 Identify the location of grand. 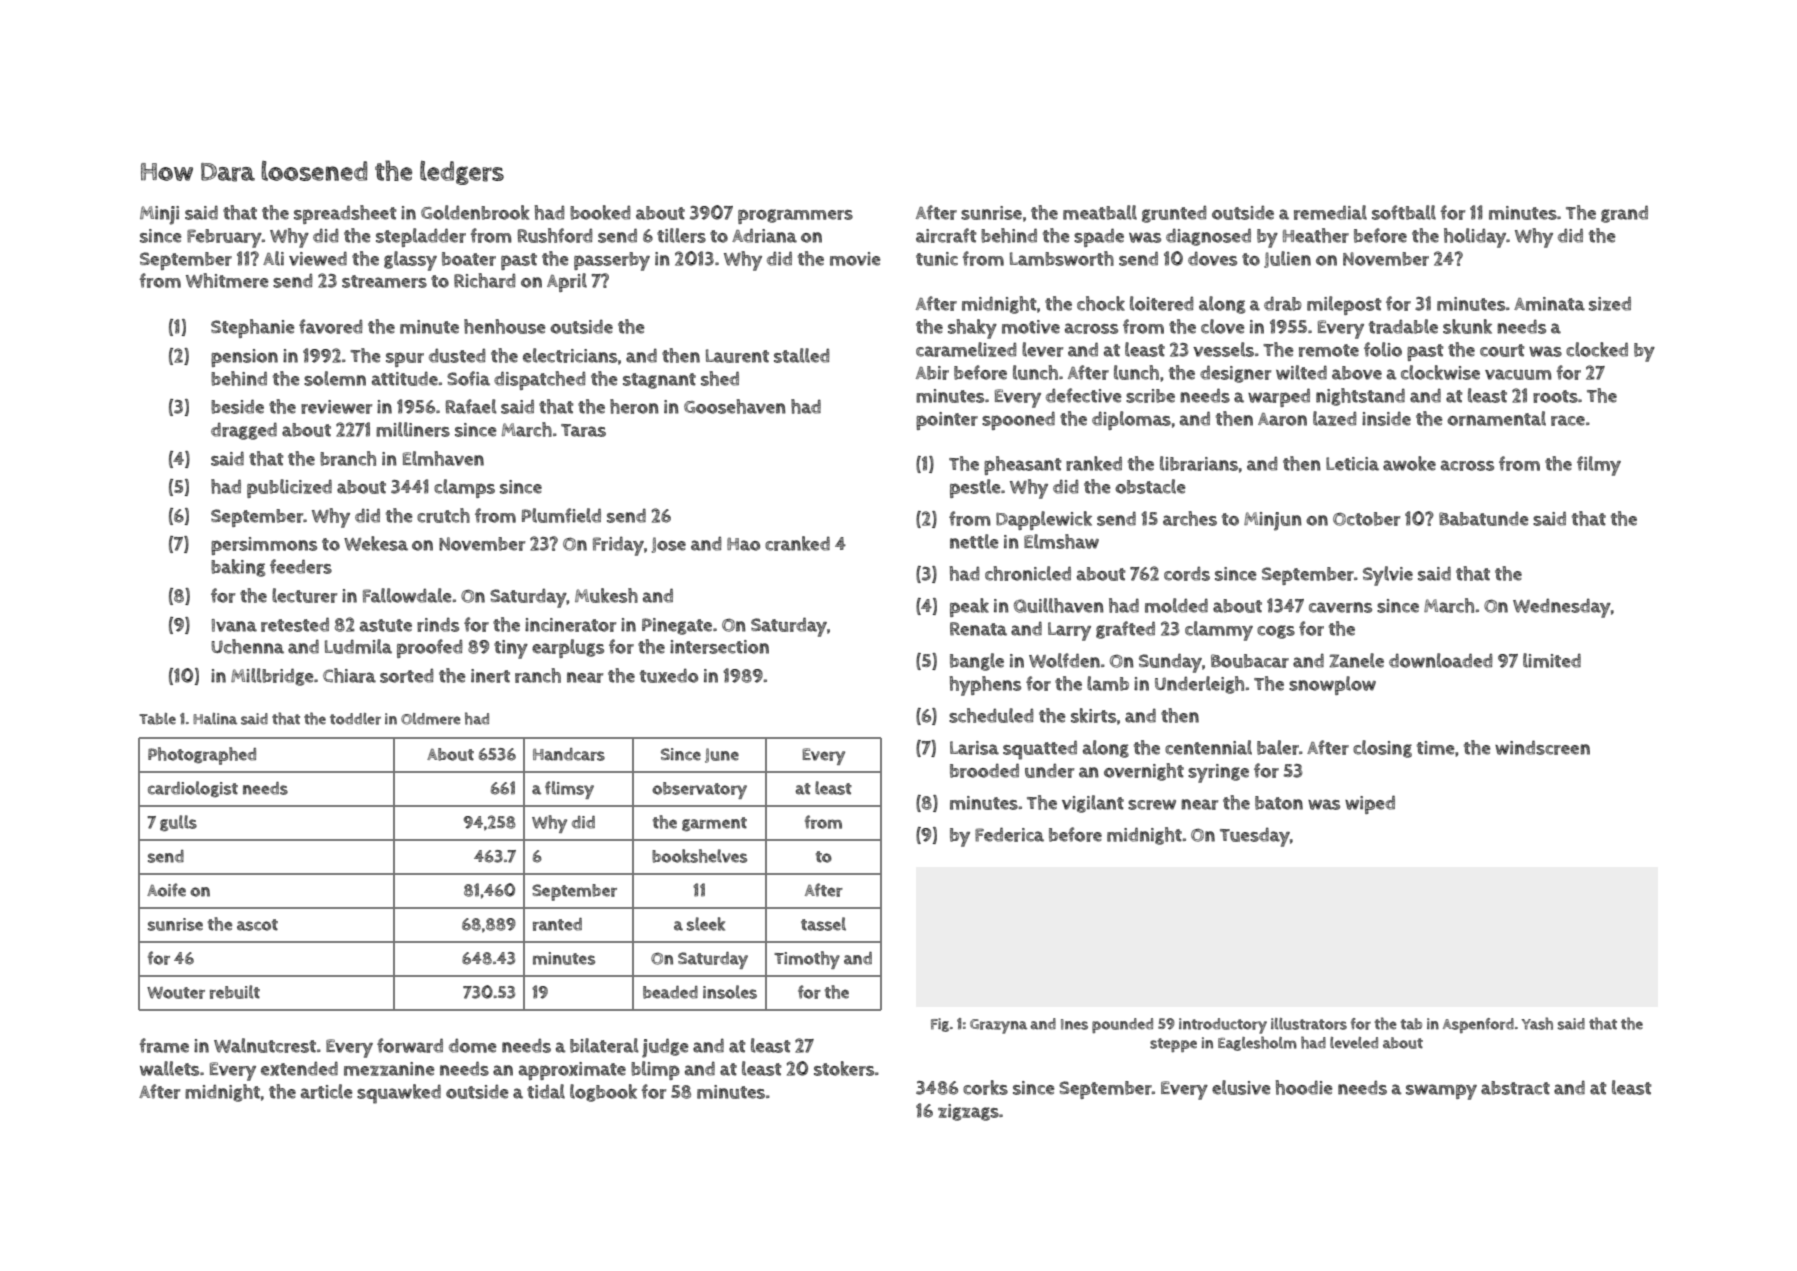
(1624, 214).
